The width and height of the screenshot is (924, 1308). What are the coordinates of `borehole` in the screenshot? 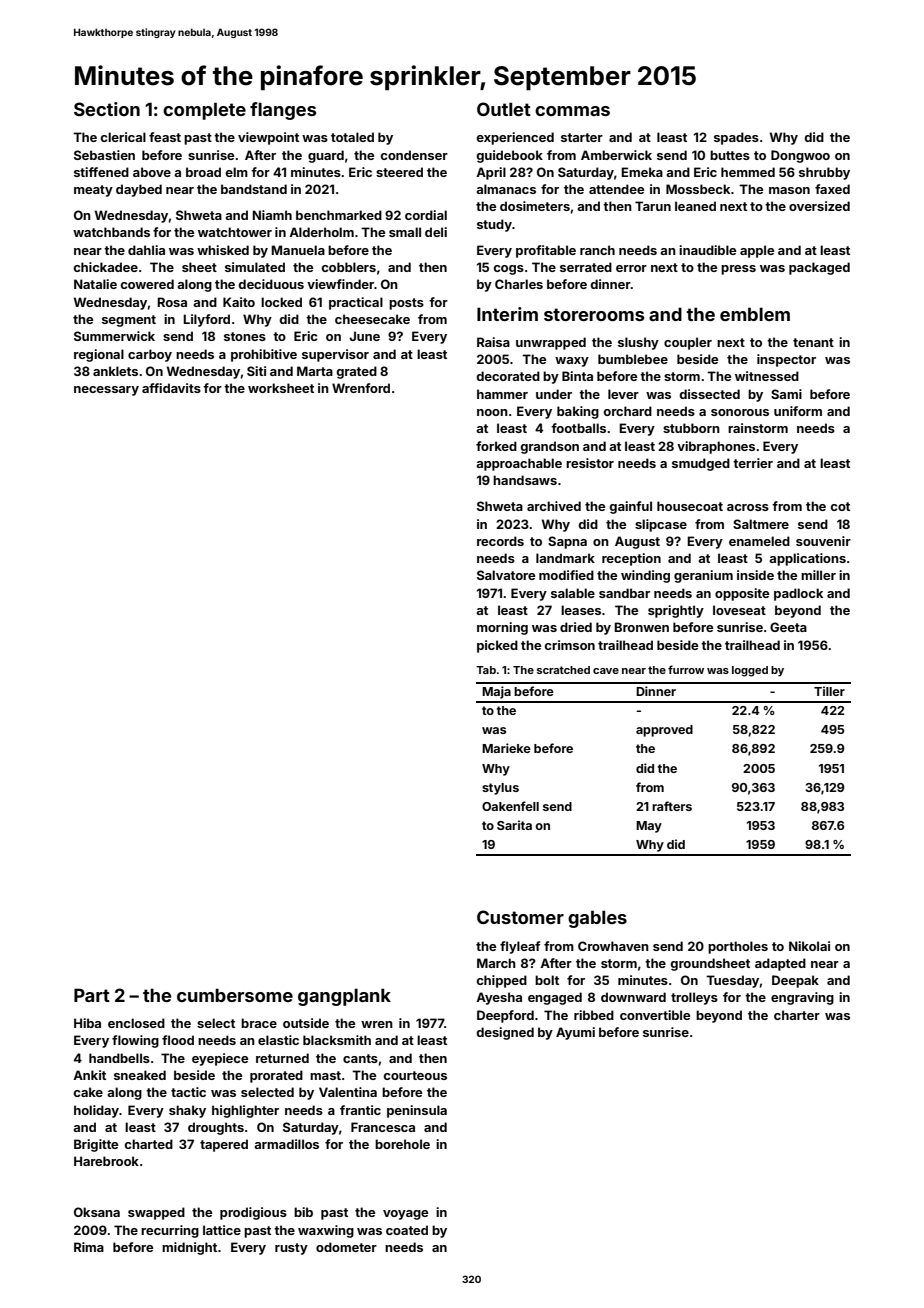 It's located at (402, 1144).
